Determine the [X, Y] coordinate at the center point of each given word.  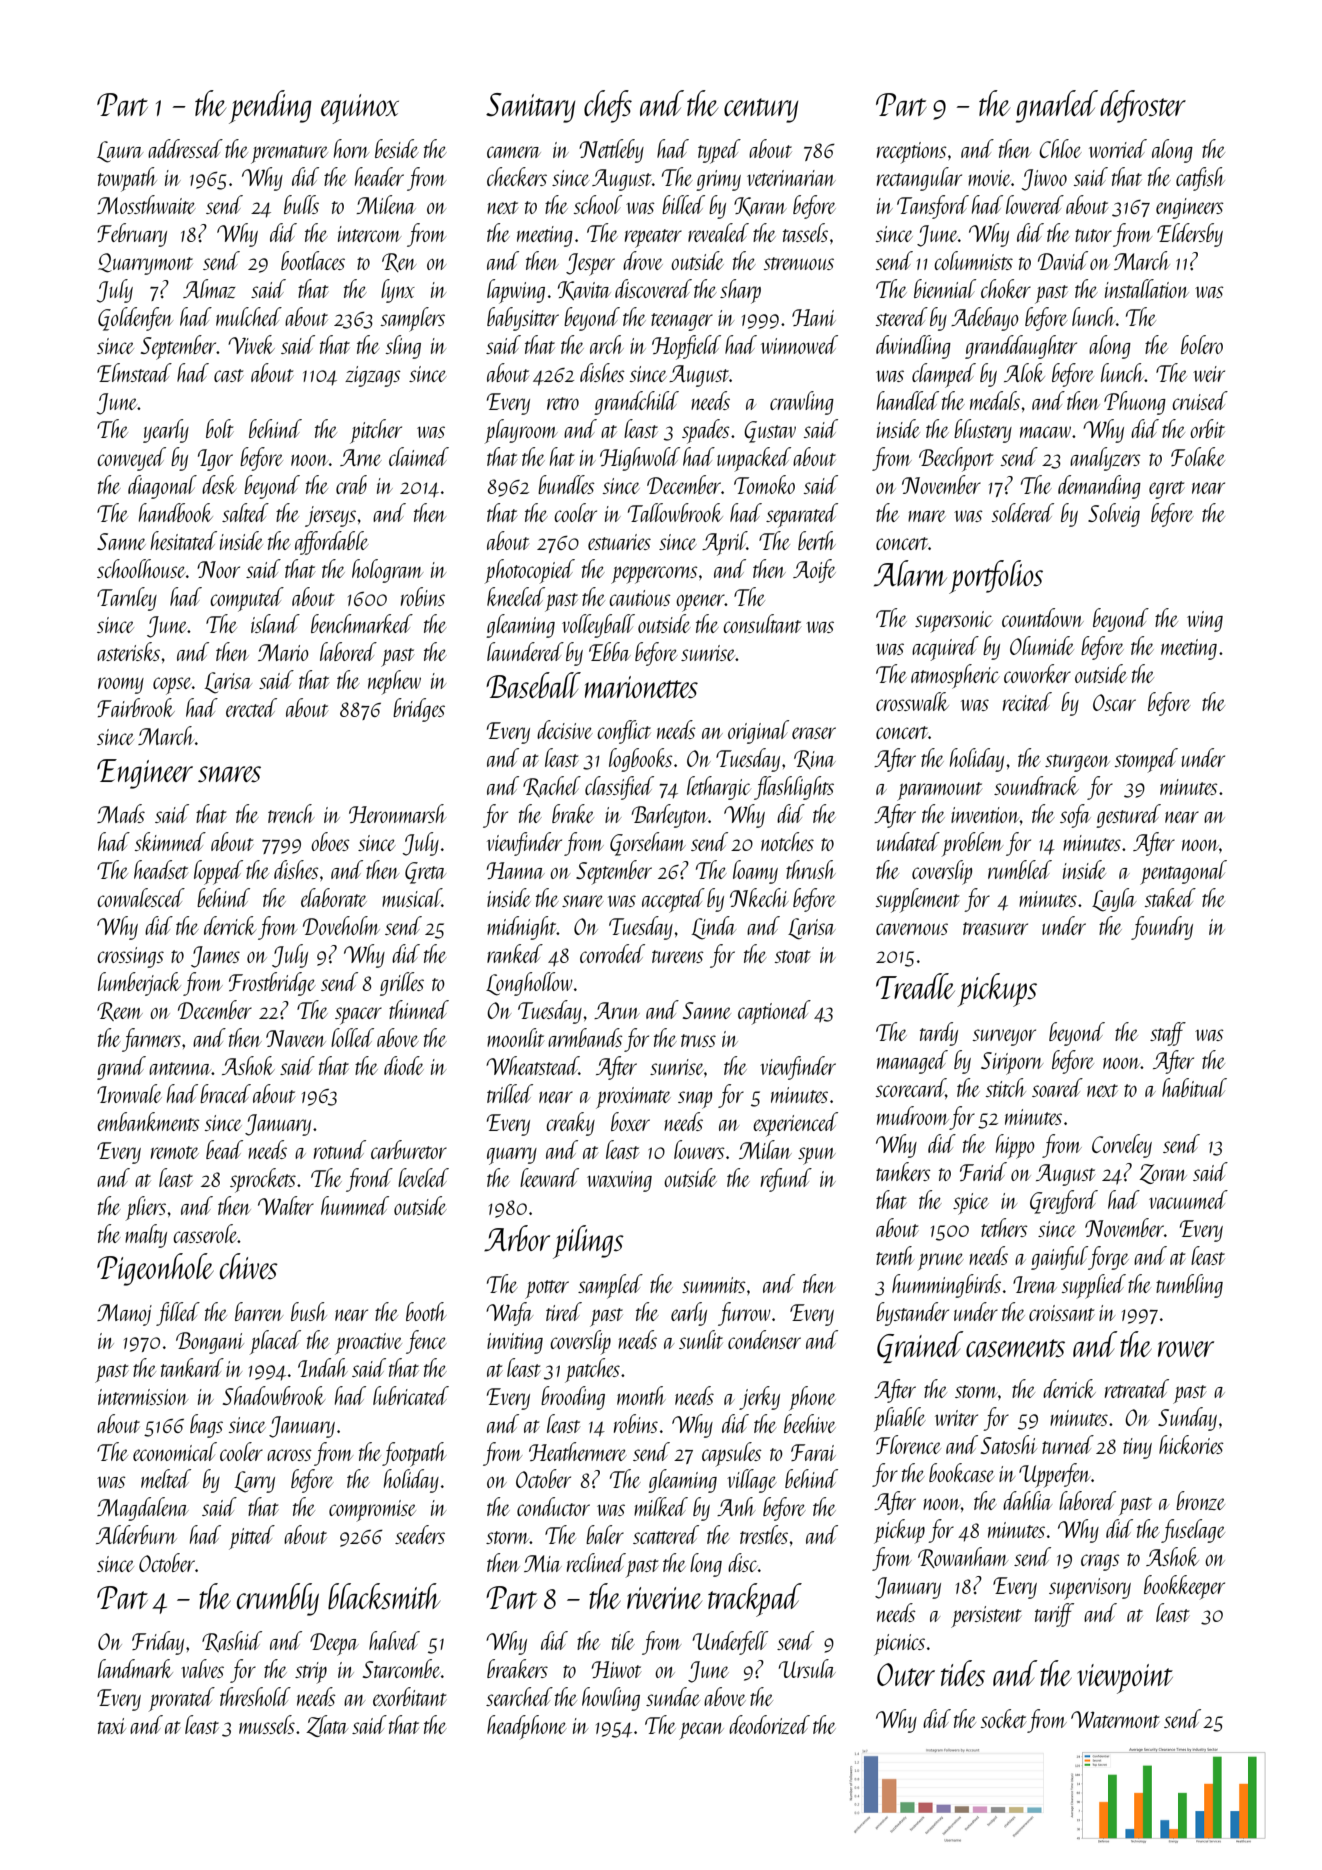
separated [802, 515]
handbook [176, 512]
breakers [517, 1668]
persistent [986, 1617]
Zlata [327, 1726]
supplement [917, 900]
